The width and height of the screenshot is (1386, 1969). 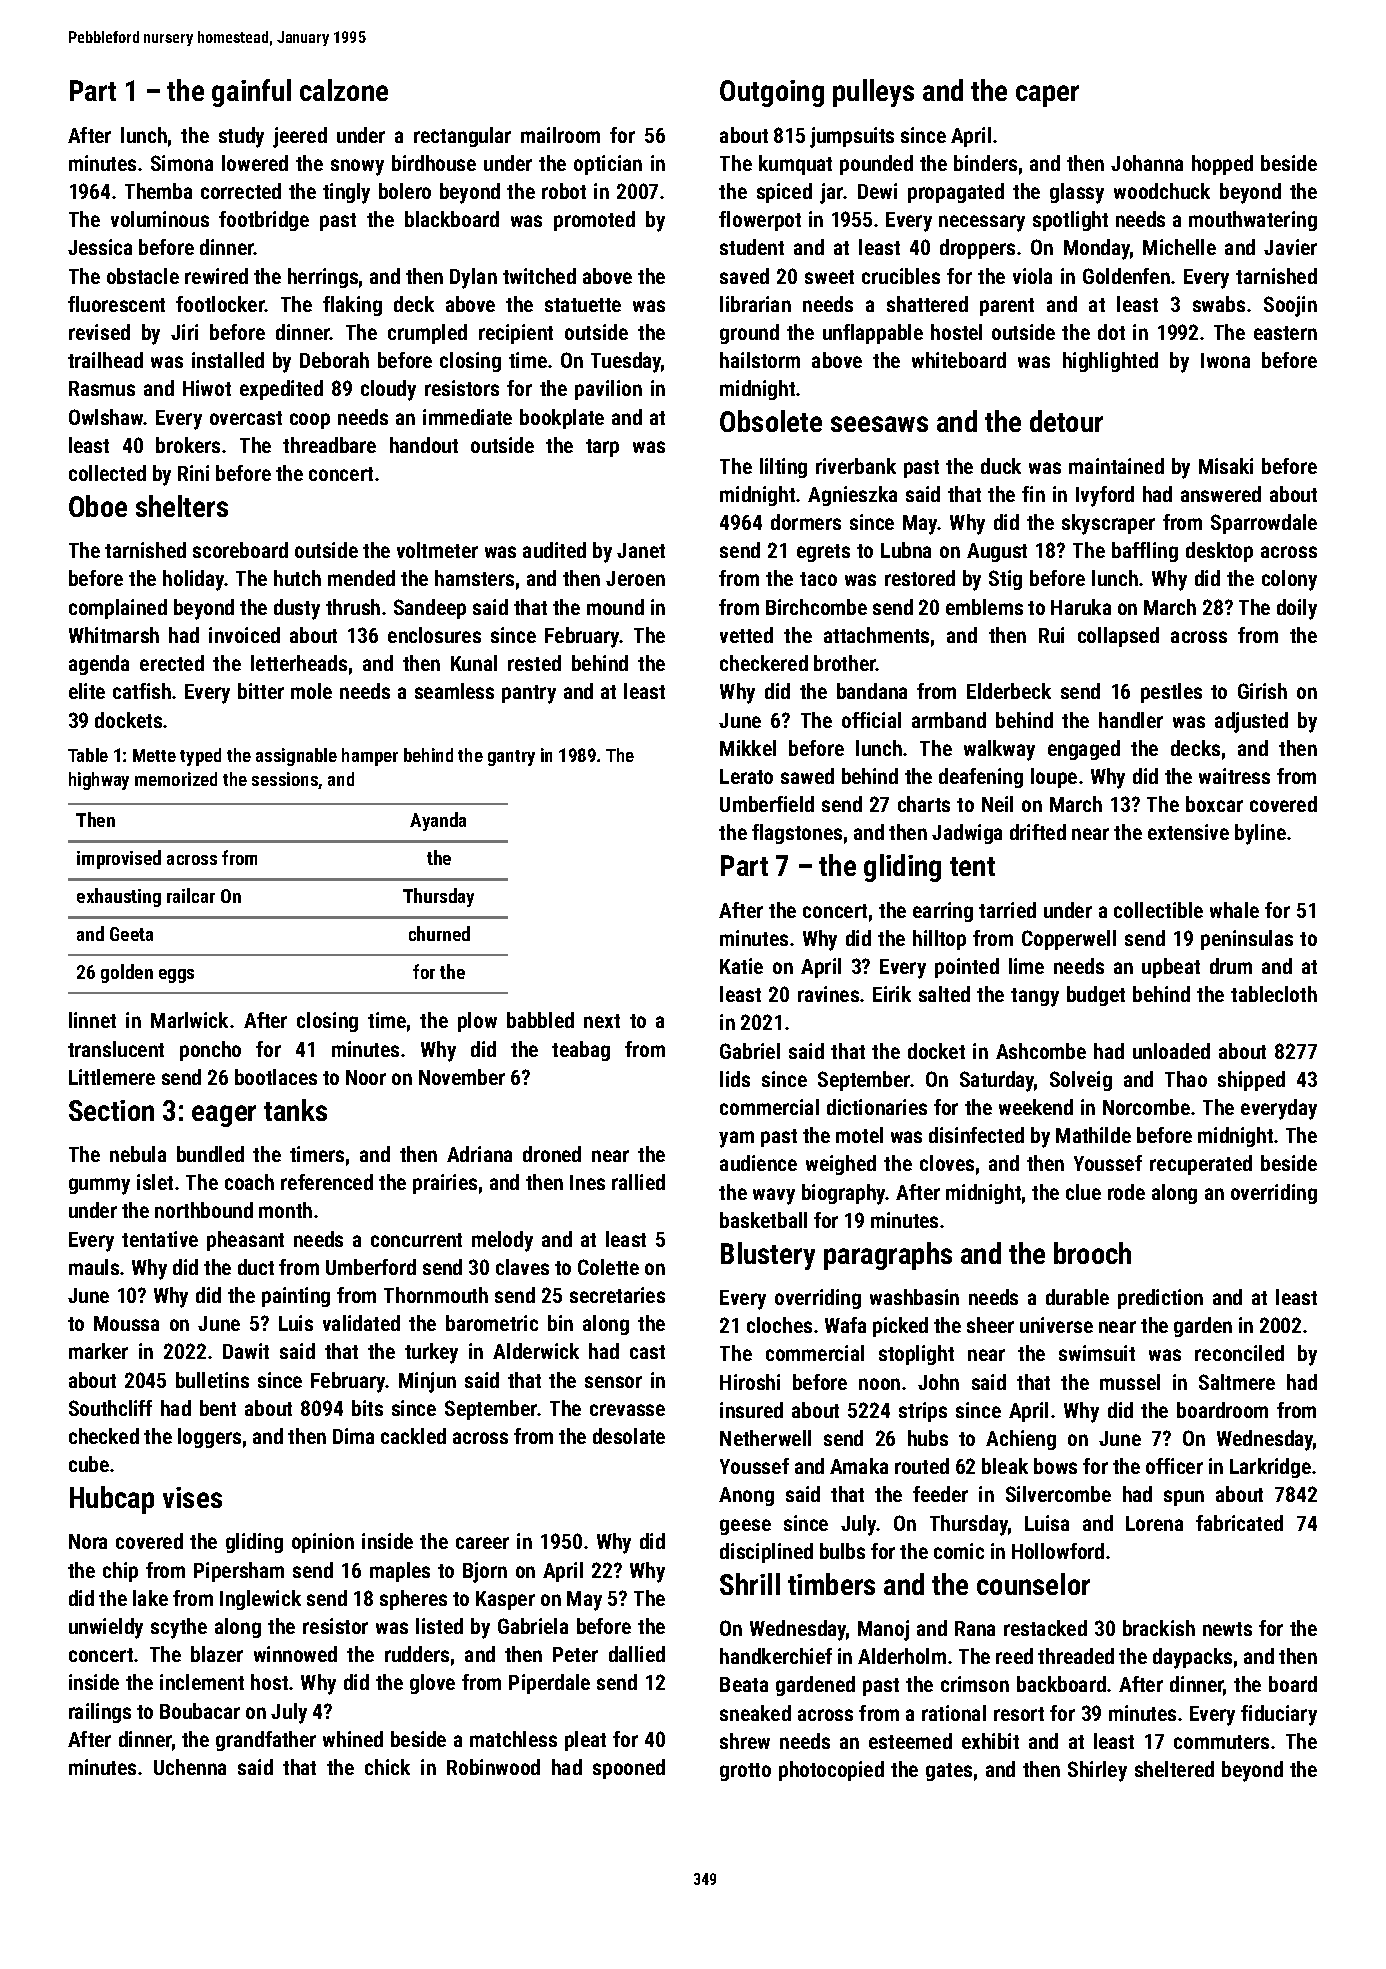 What do you see at coordinates (100, 1713) in the screenshot?
I see `railings` at bounding box center [100, 1713].
